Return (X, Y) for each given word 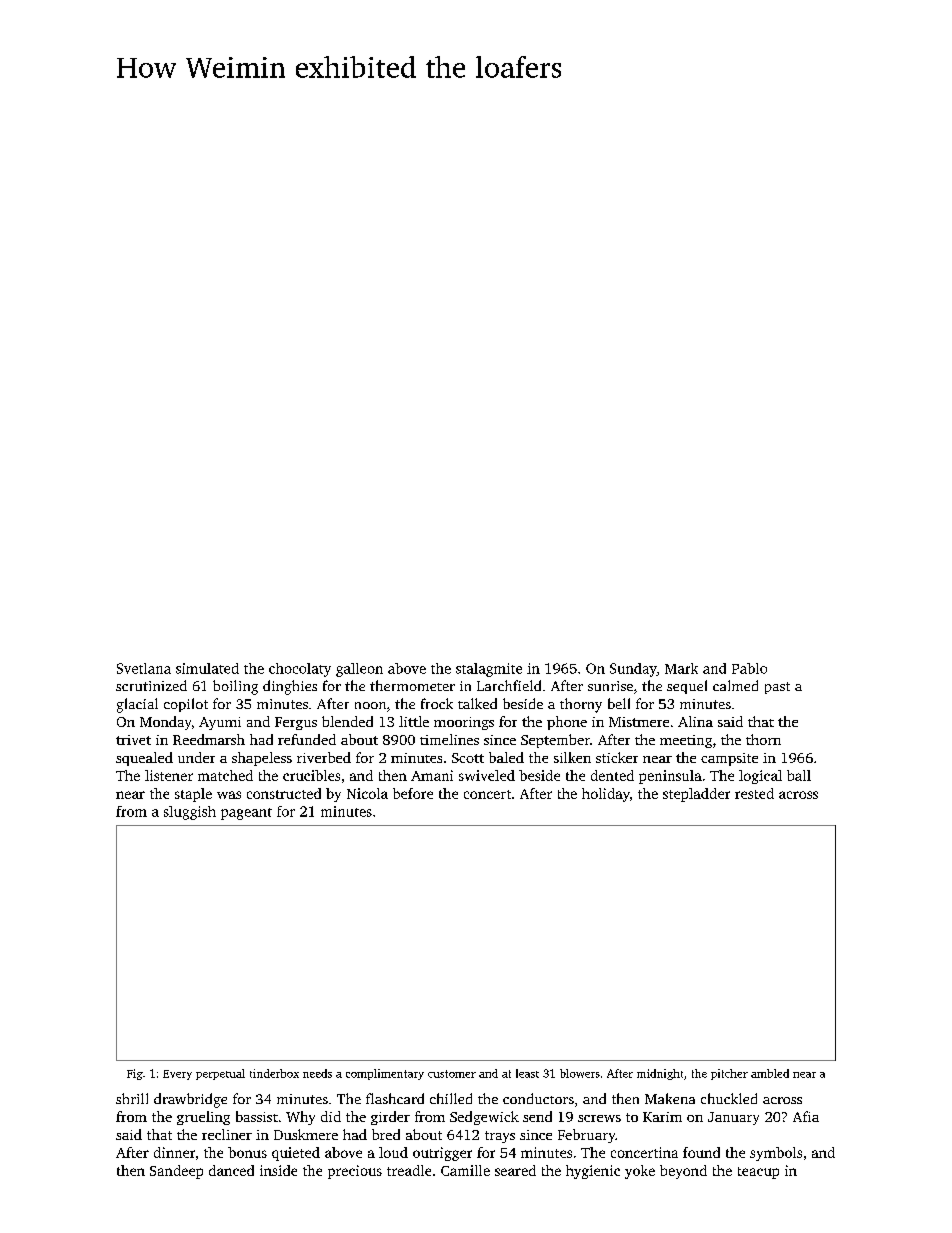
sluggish (190, 813)
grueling (203, 1118)
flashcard (395, 1098)
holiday (606, 795)
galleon (359, 670)
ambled (770, 1073)
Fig (135, 1074)
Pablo (749, 668)
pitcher (729, 1074)
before (413, 793)
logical (760, 777)
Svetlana (144, 668)
